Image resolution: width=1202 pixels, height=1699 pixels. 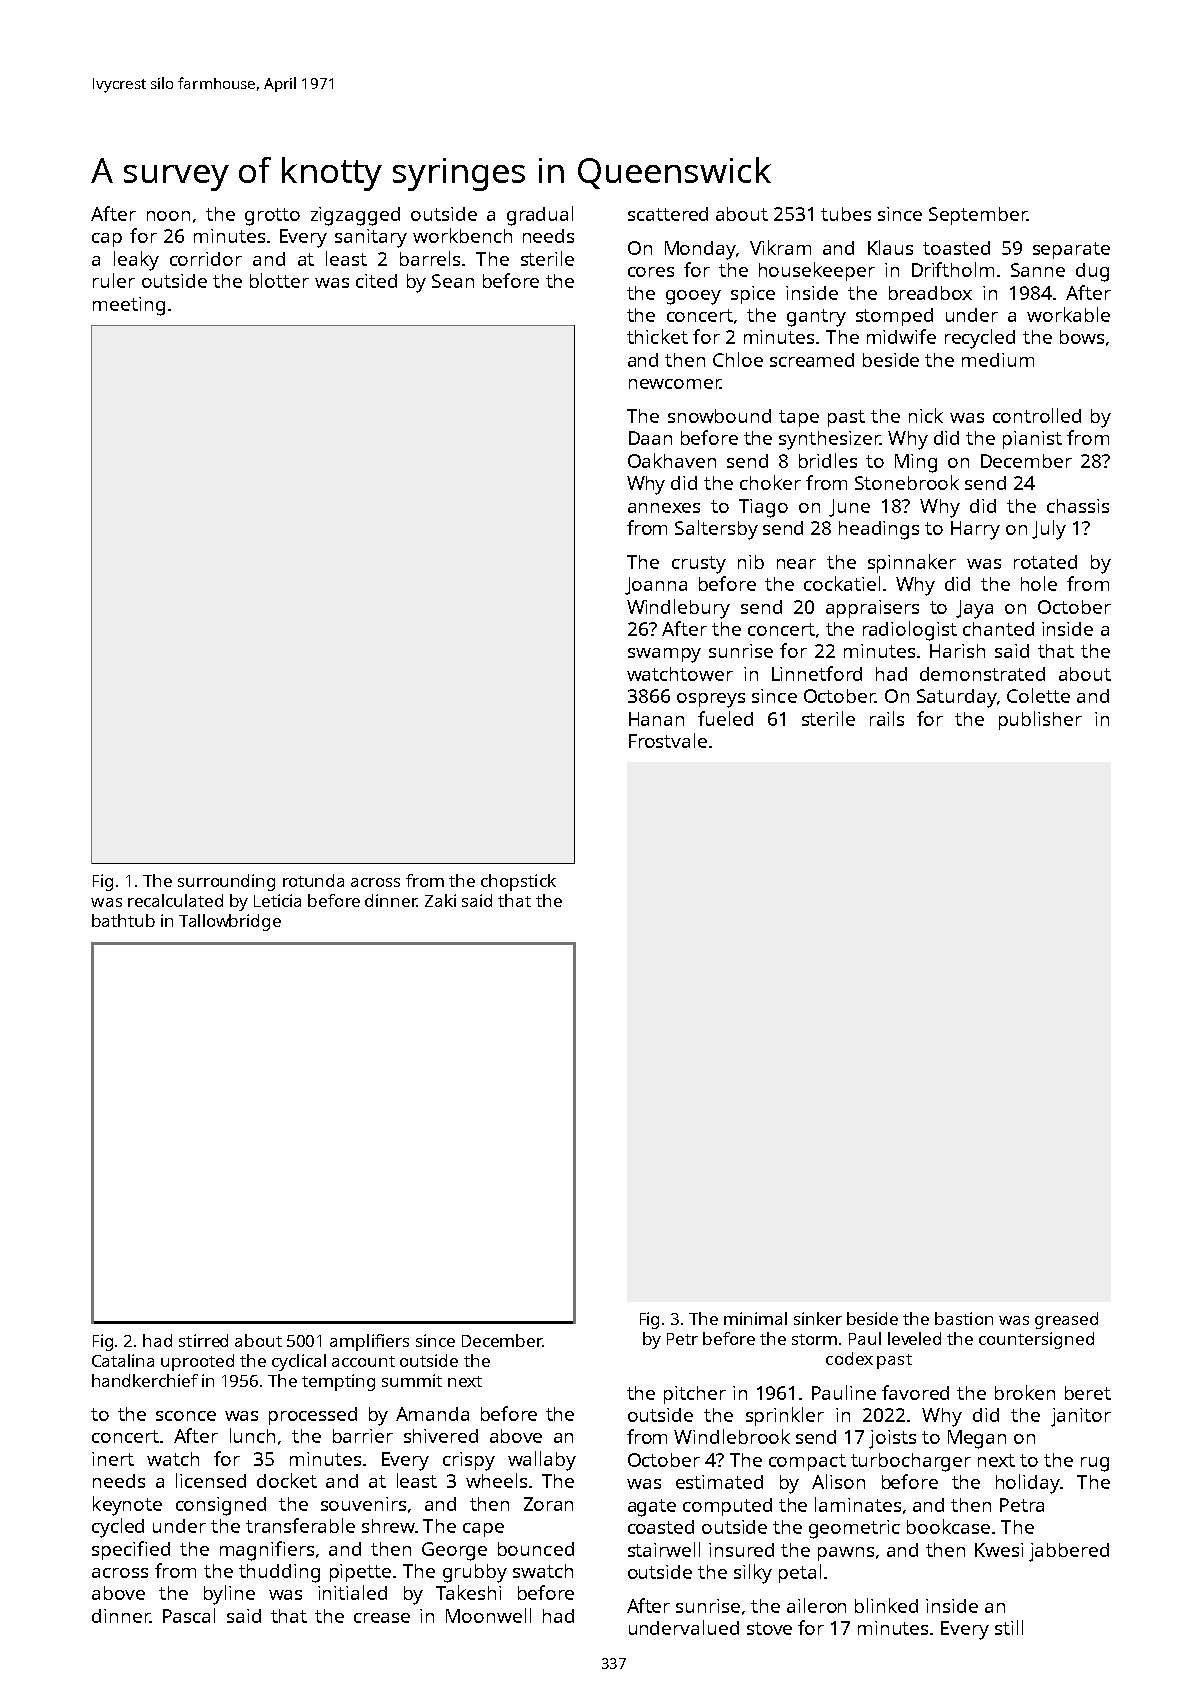 I want to click on chopstick, so click(x=518, y=882).
